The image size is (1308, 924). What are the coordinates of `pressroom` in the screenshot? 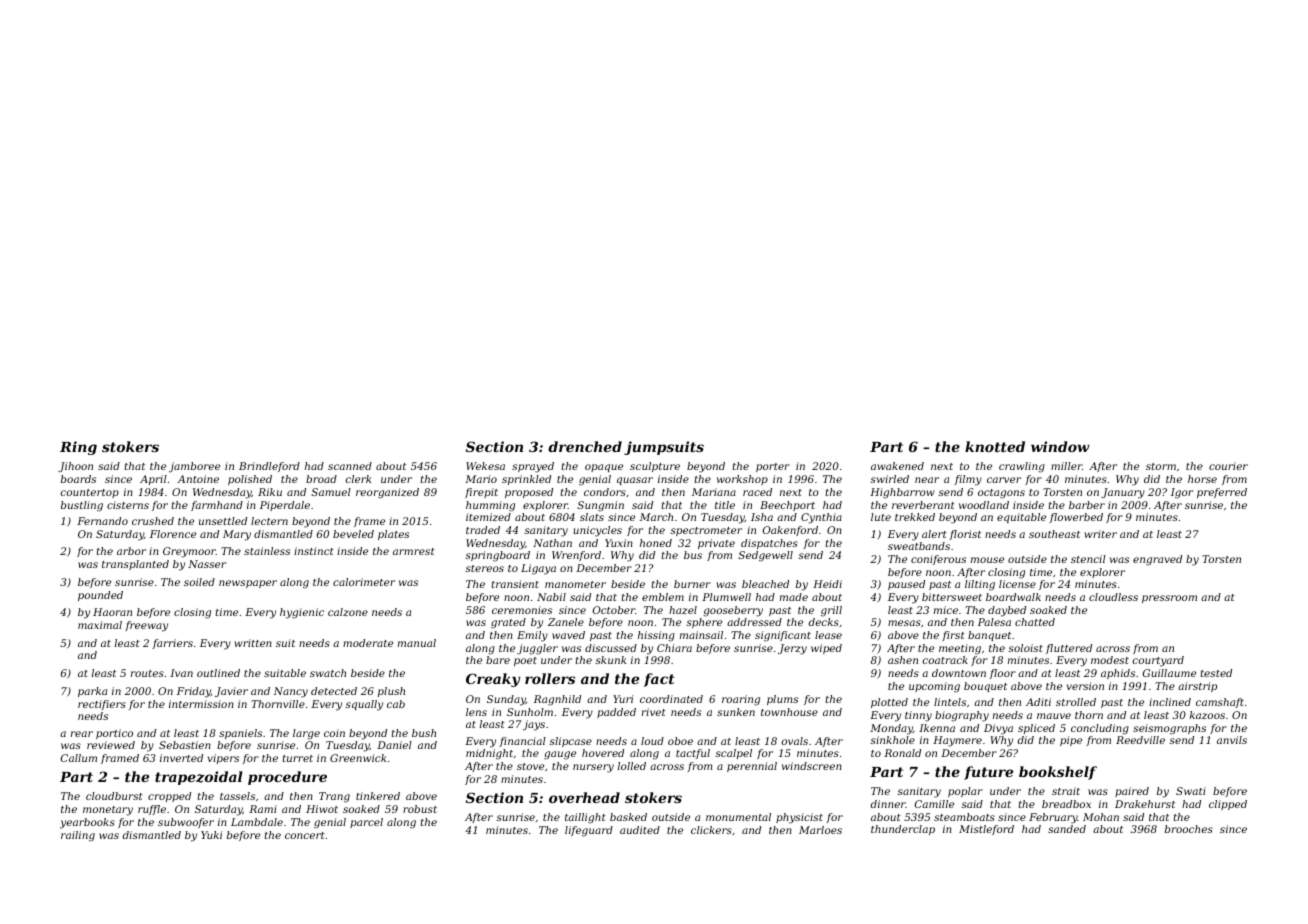 It's located at (1169, 599).
